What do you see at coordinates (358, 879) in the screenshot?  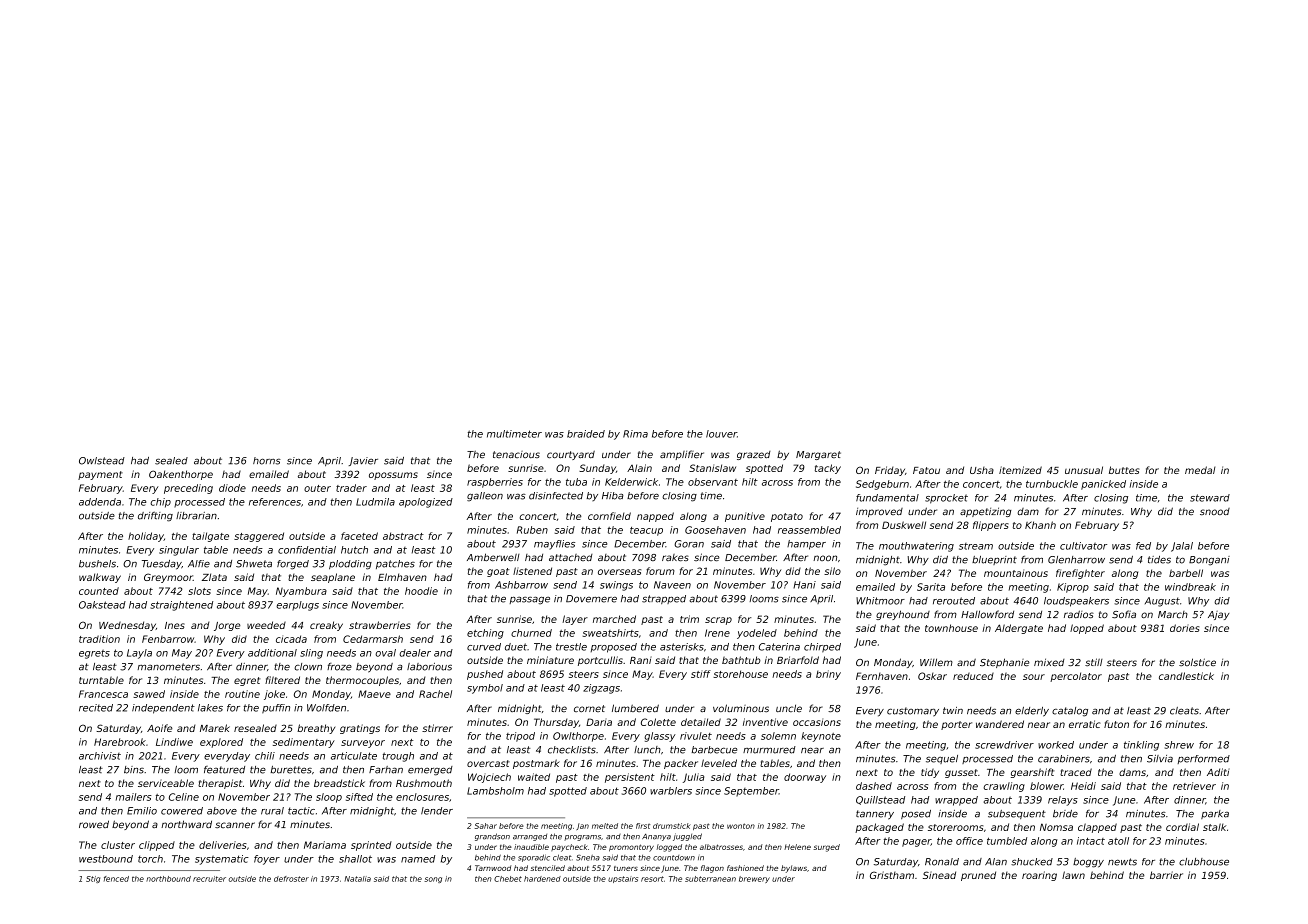 I see `Natalia` at bounding box center [358, 879].
